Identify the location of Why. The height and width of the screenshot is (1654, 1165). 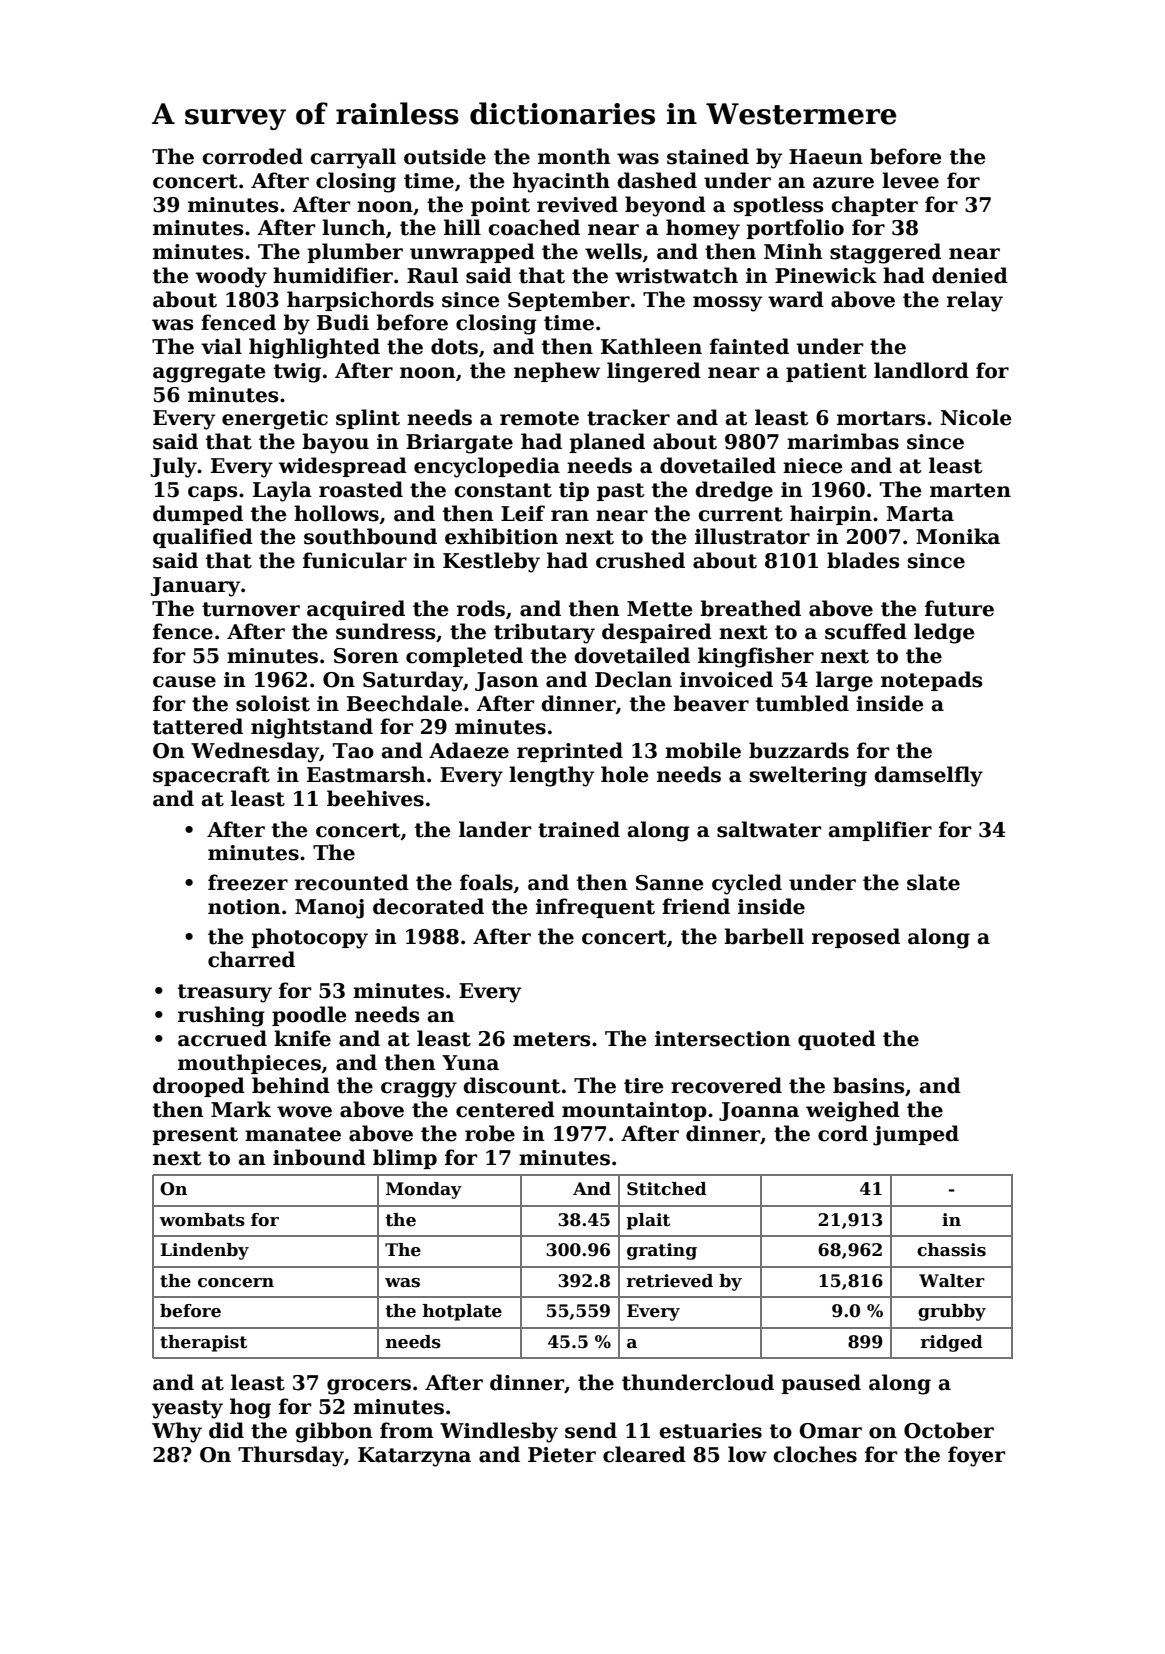
(177, 1432).
